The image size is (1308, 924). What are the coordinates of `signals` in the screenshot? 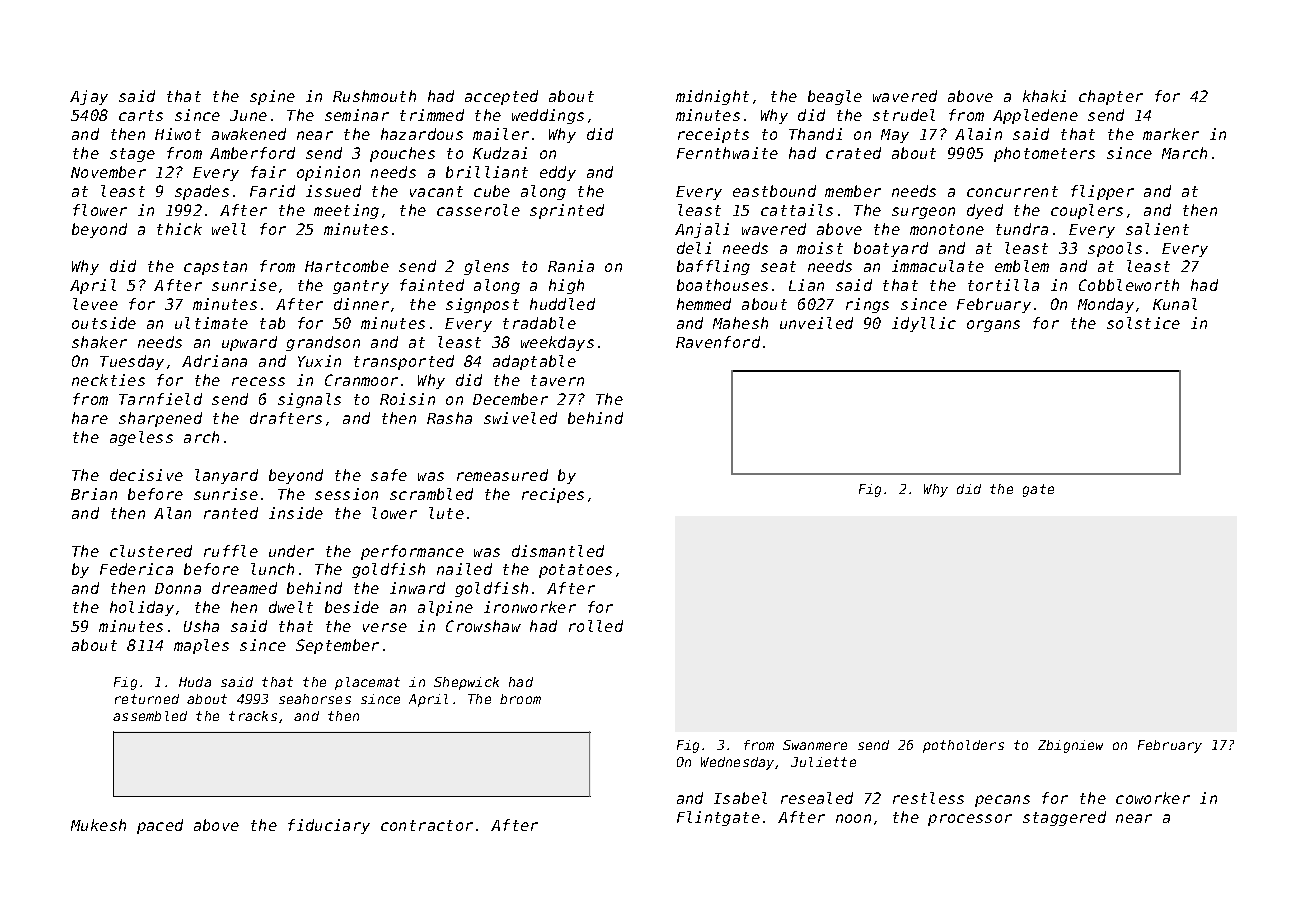 It's located at (309, 400).
